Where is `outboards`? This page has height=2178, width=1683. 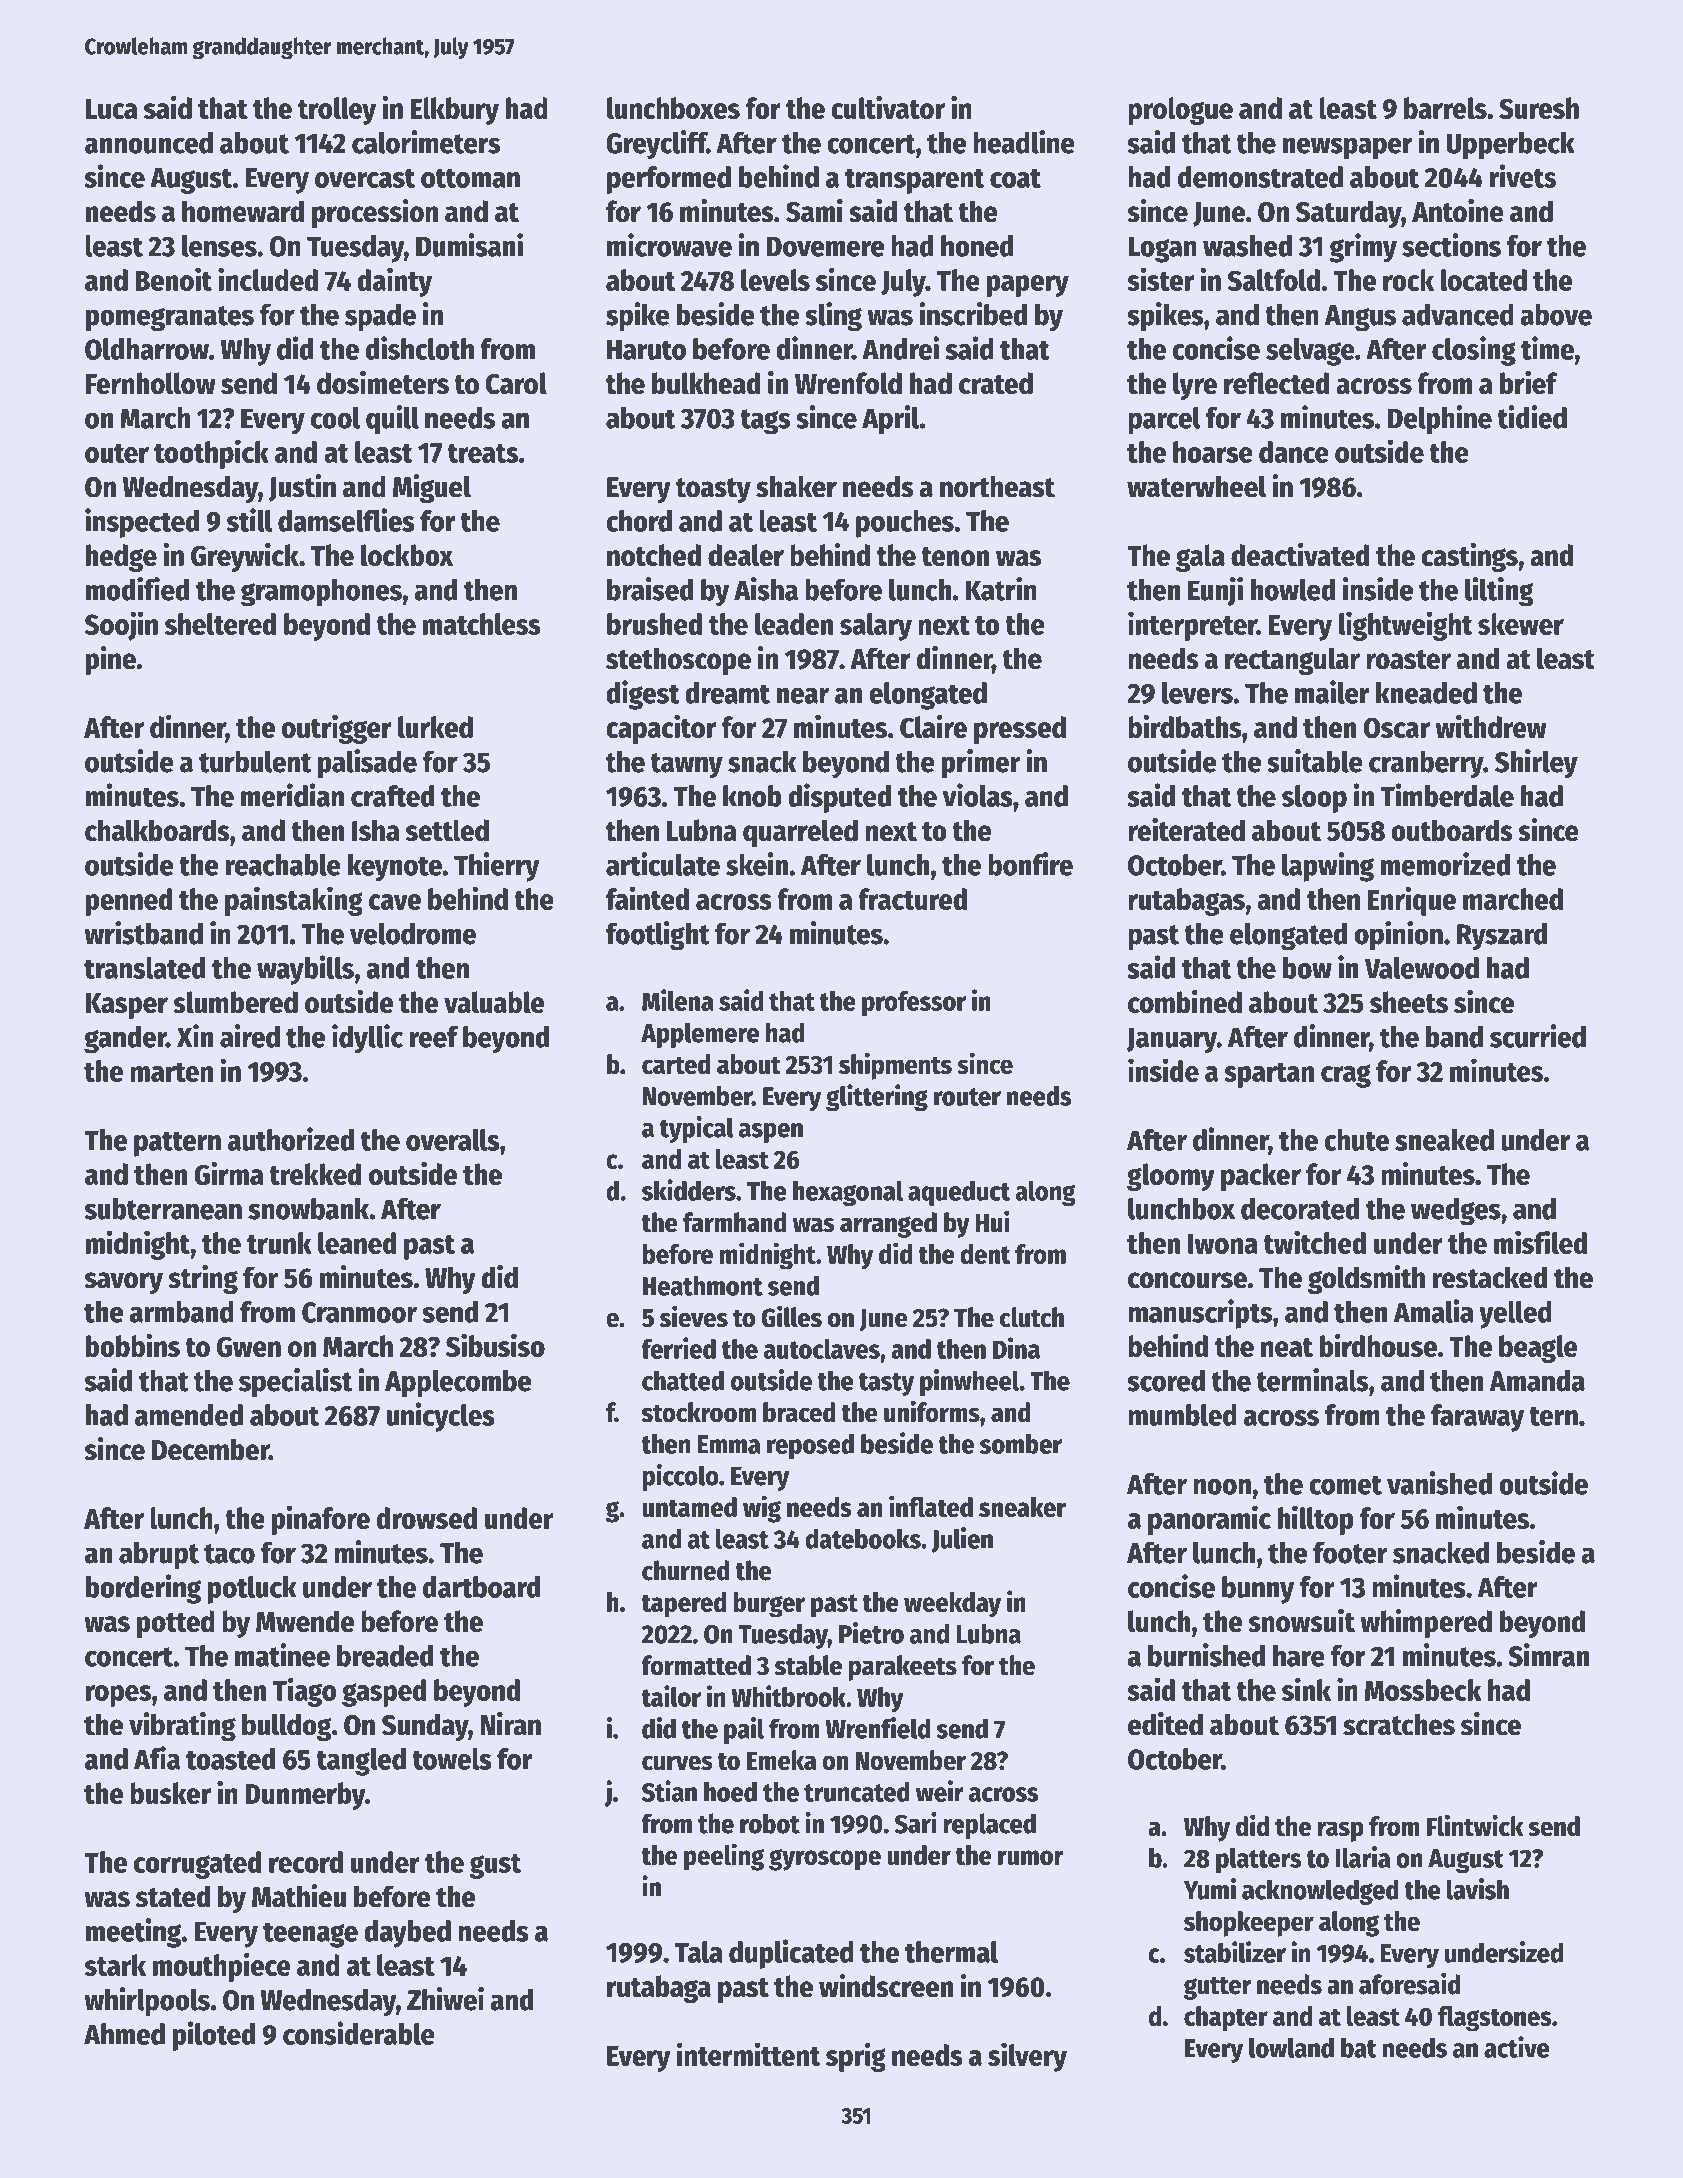 outboards is located at coordinates (1452, 830).
